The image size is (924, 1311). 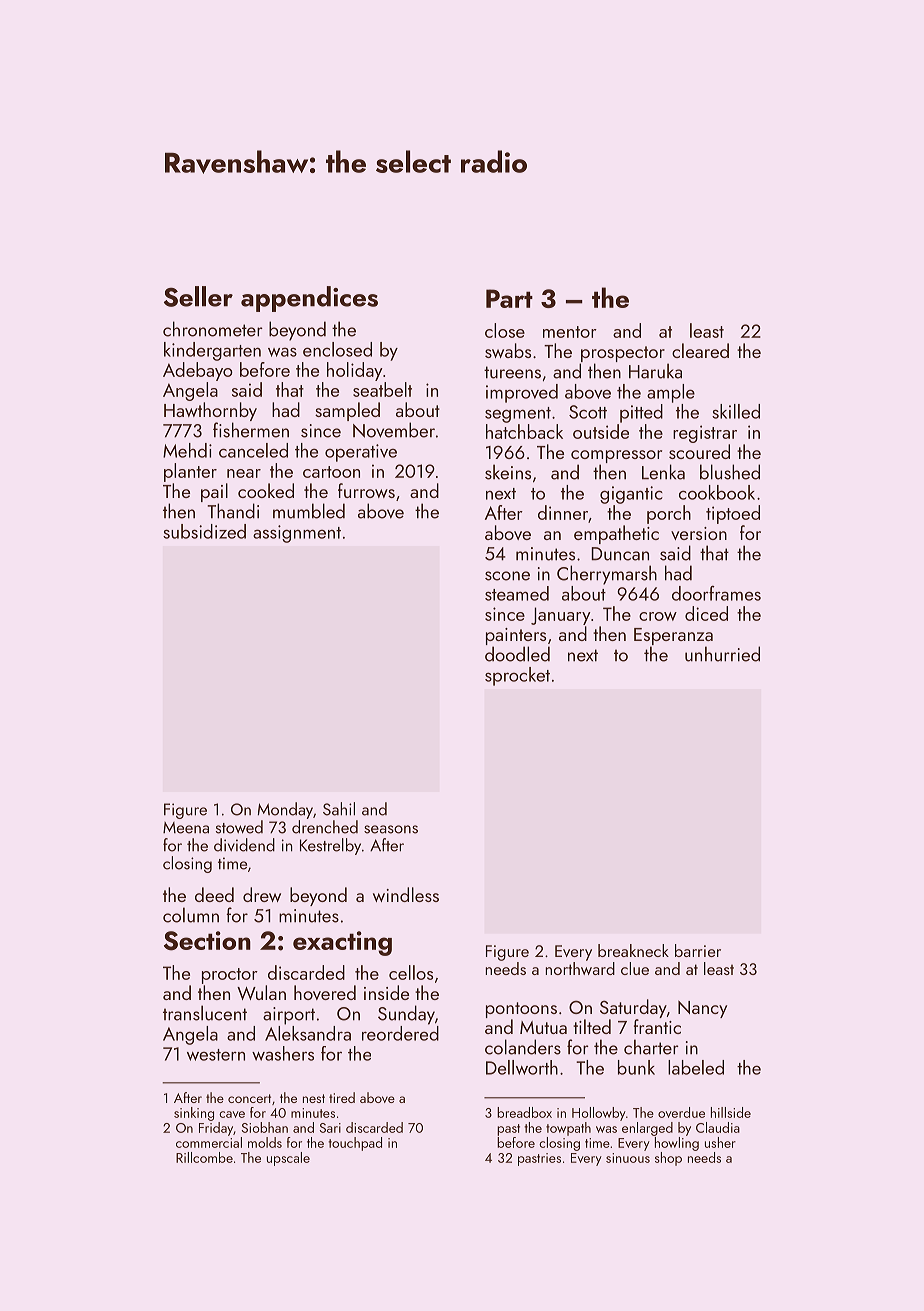 What do you see at coordinates (285, 810) in the page?
I see `Monday` at bounding box center [285, 810].
